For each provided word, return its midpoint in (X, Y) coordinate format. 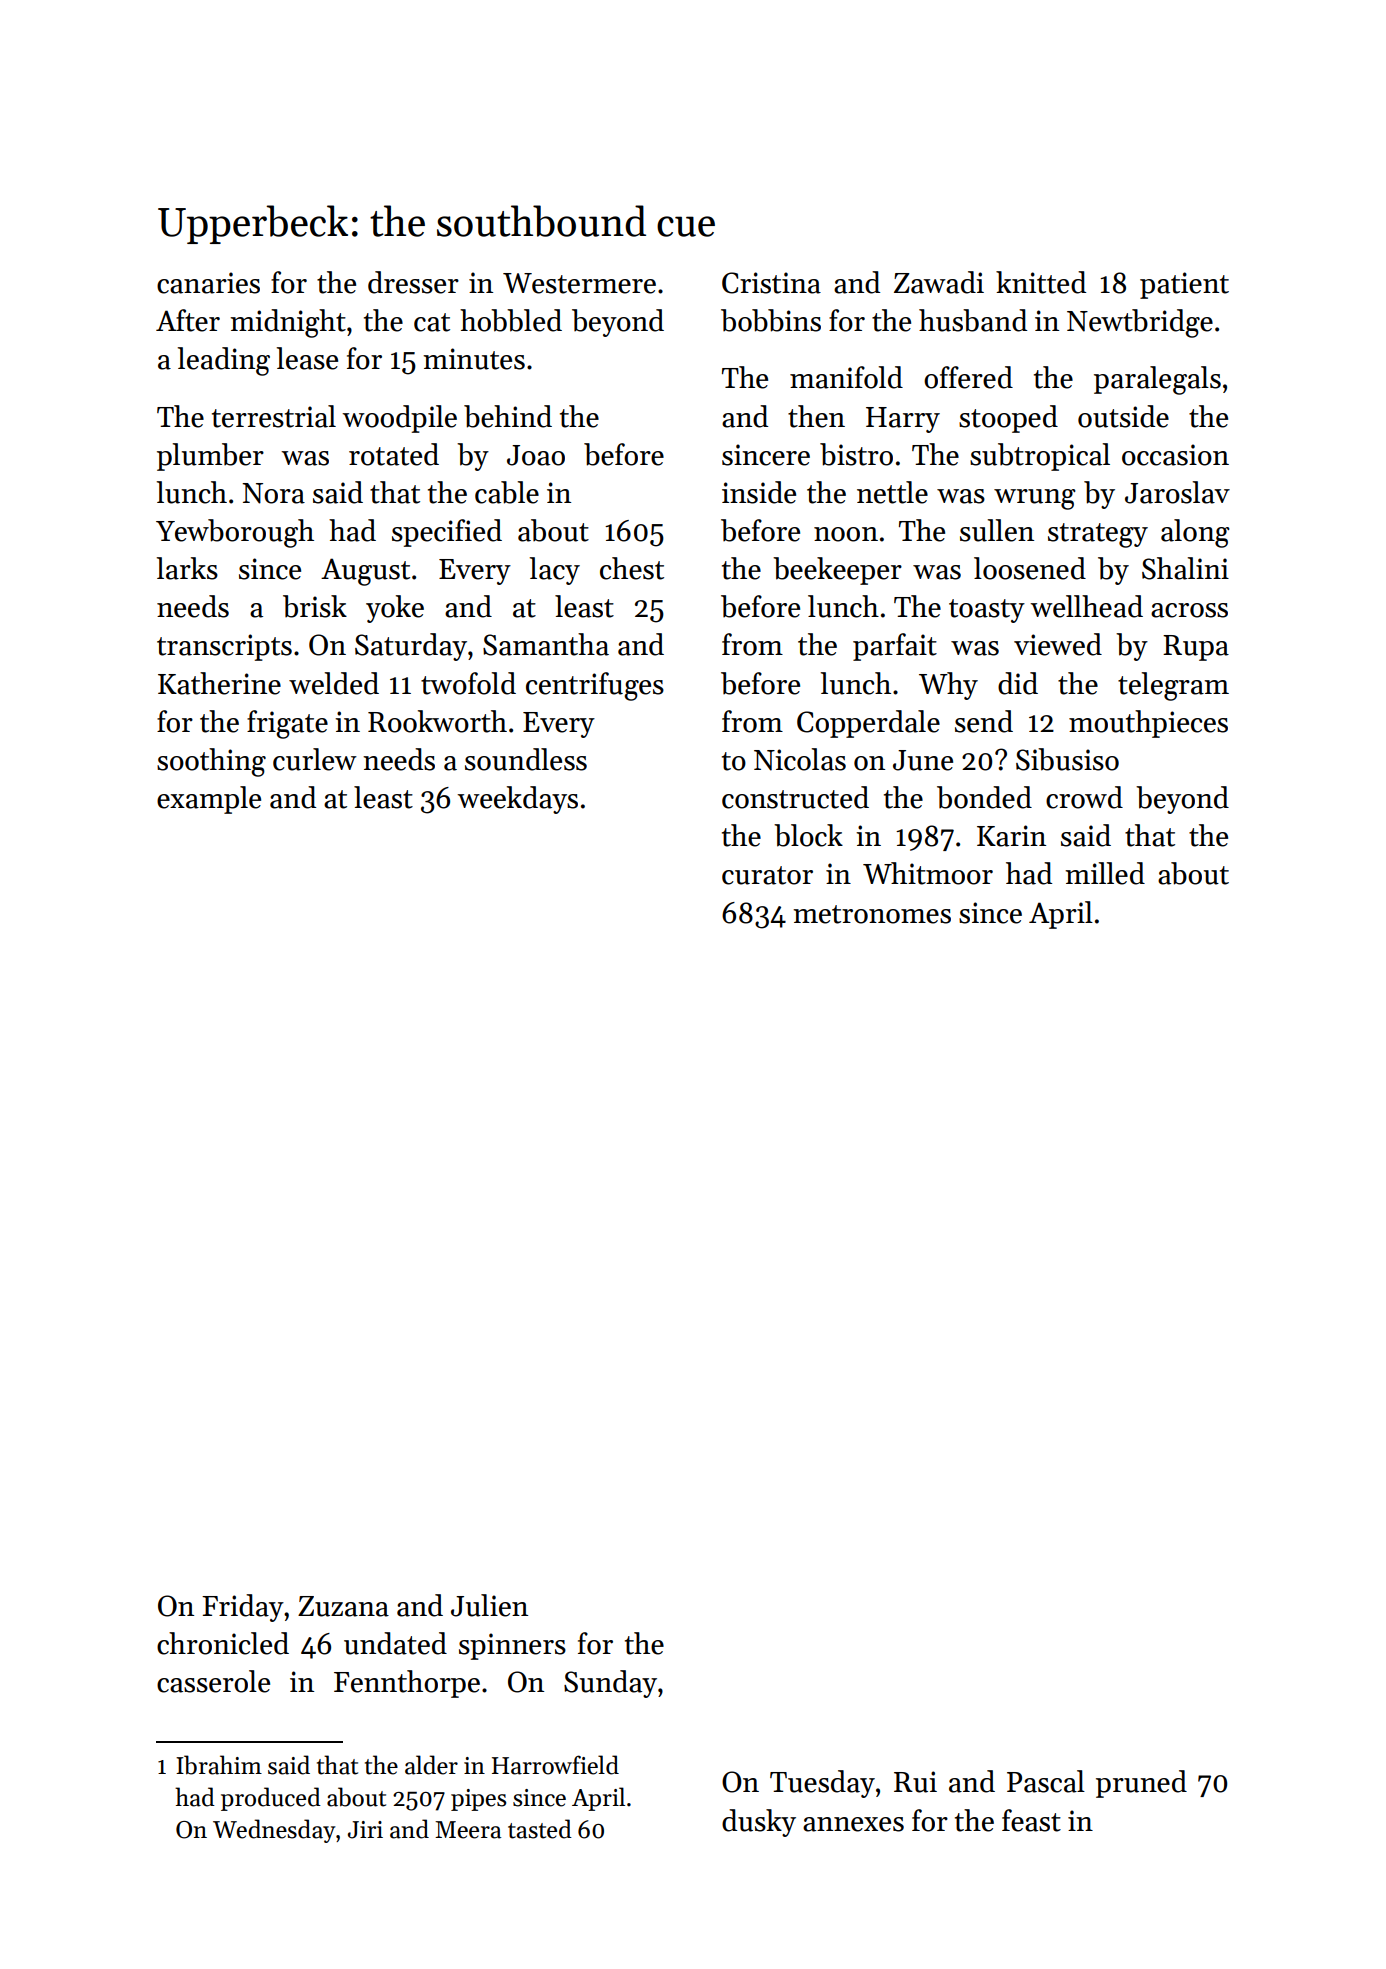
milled (1105, 873)
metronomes (872, 914)
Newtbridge (1140, 323)
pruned (1141, 1784)
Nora (273, 493)
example (209, 800)
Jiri (365, 1830)
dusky (759, 1823)
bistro (856, 454)
